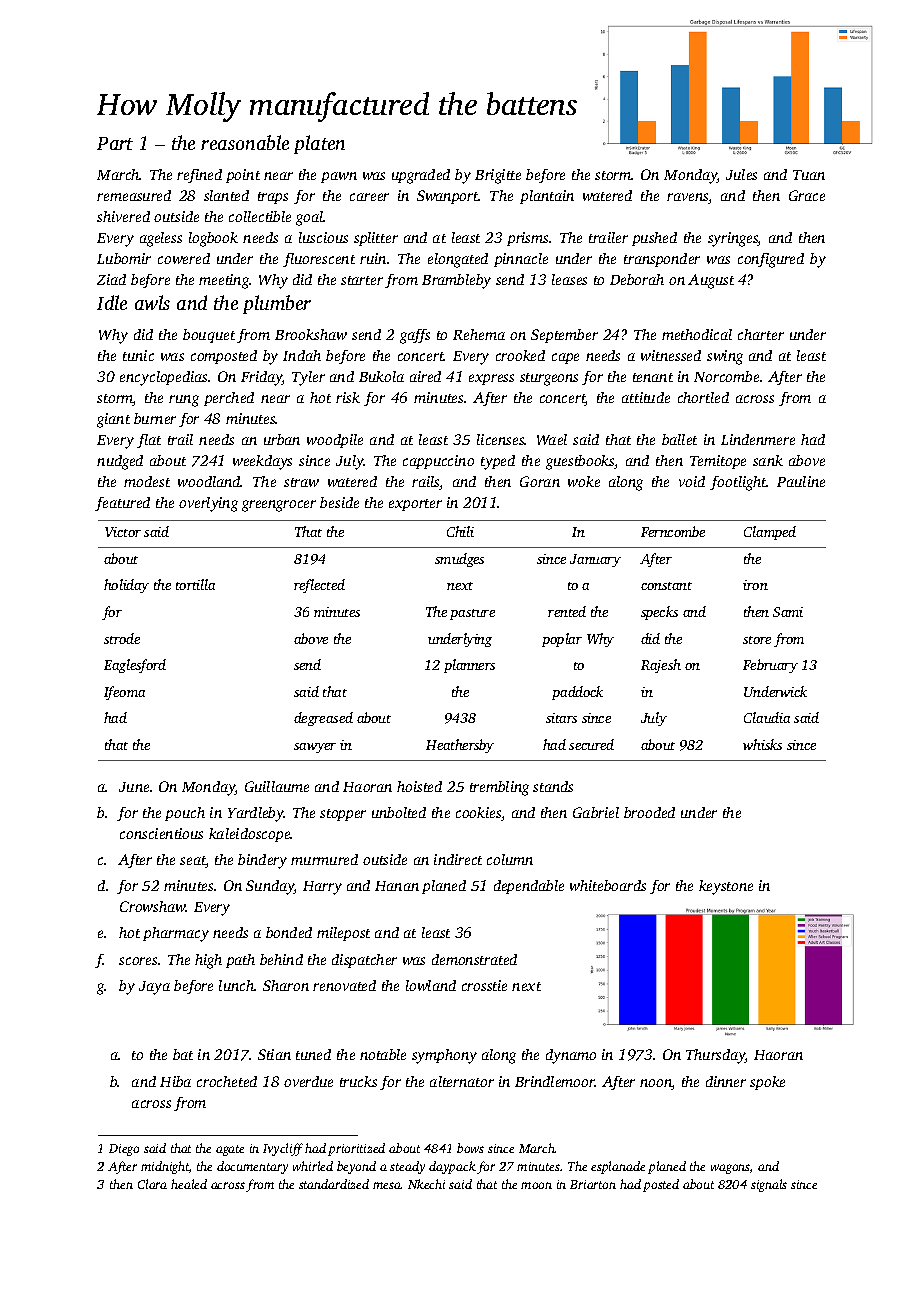 This document has width=924, height=1308. I want to click on lowland, so click(431, 985).
